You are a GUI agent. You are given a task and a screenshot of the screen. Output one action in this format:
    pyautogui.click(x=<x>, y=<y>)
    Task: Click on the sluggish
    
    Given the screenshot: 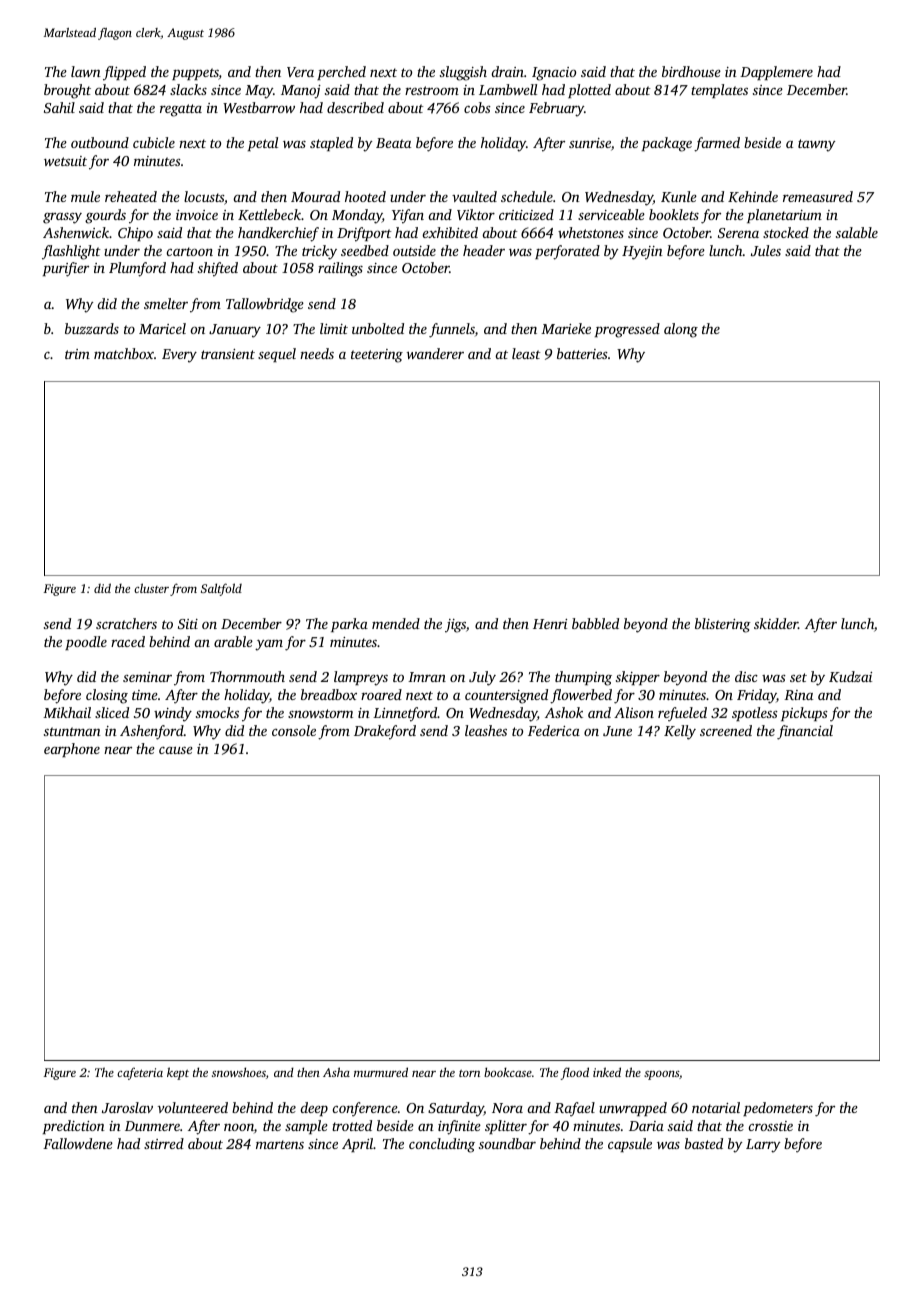 What is the action you would take?
    pyautogui.click(x=463, y=73)
